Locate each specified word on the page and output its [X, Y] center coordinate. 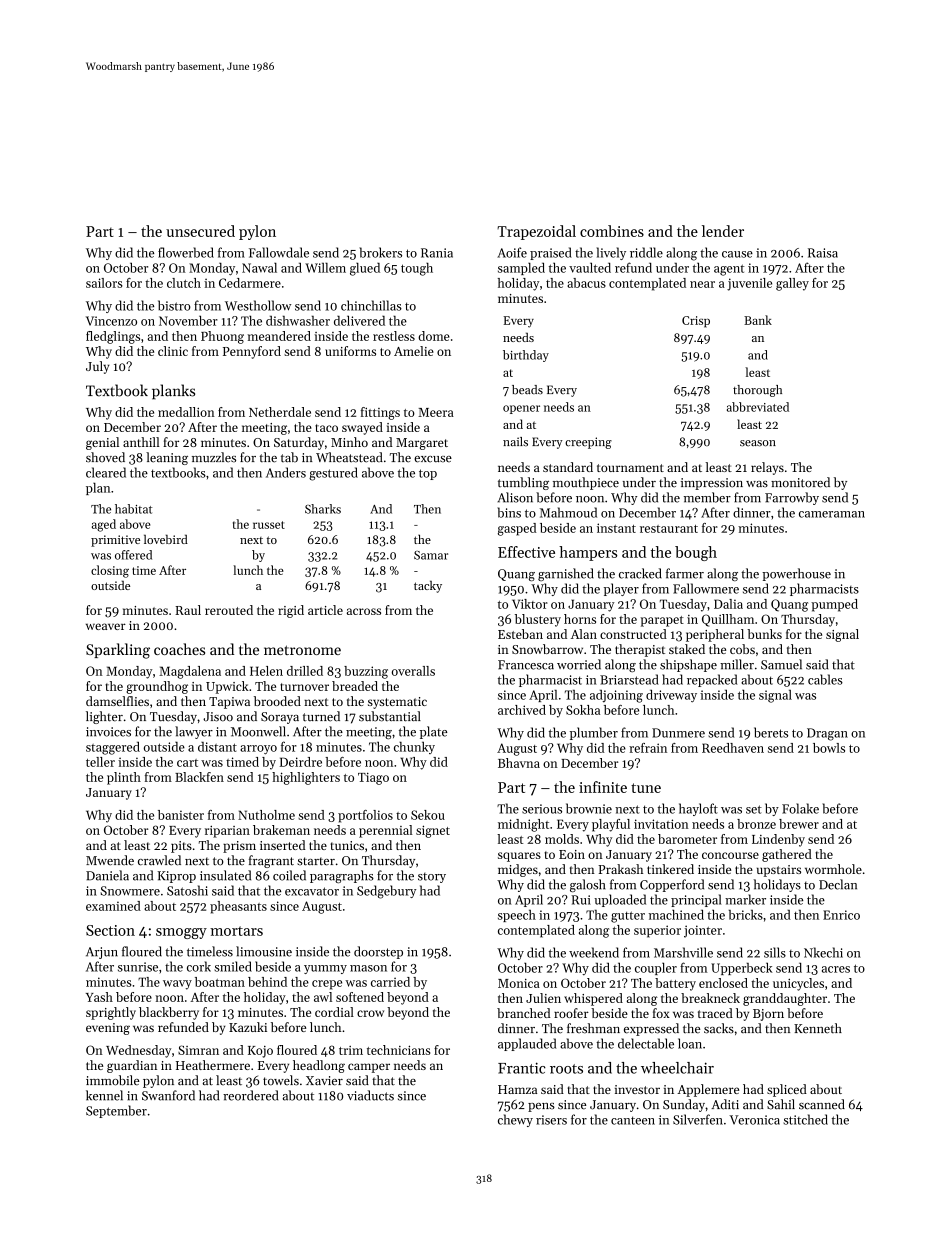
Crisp [696, 322]
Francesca [526, 665]
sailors [104, 283]
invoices [108, 732]
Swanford [168, 1095]
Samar [431, 555]
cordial [334, 1012]
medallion [186, 412]
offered [133, 555]
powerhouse [796, 574]
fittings [380, 413]
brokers [380, 252]
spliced [787, 1090]
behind [267, 982]
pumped [834, 605]
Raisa [823, 253]
